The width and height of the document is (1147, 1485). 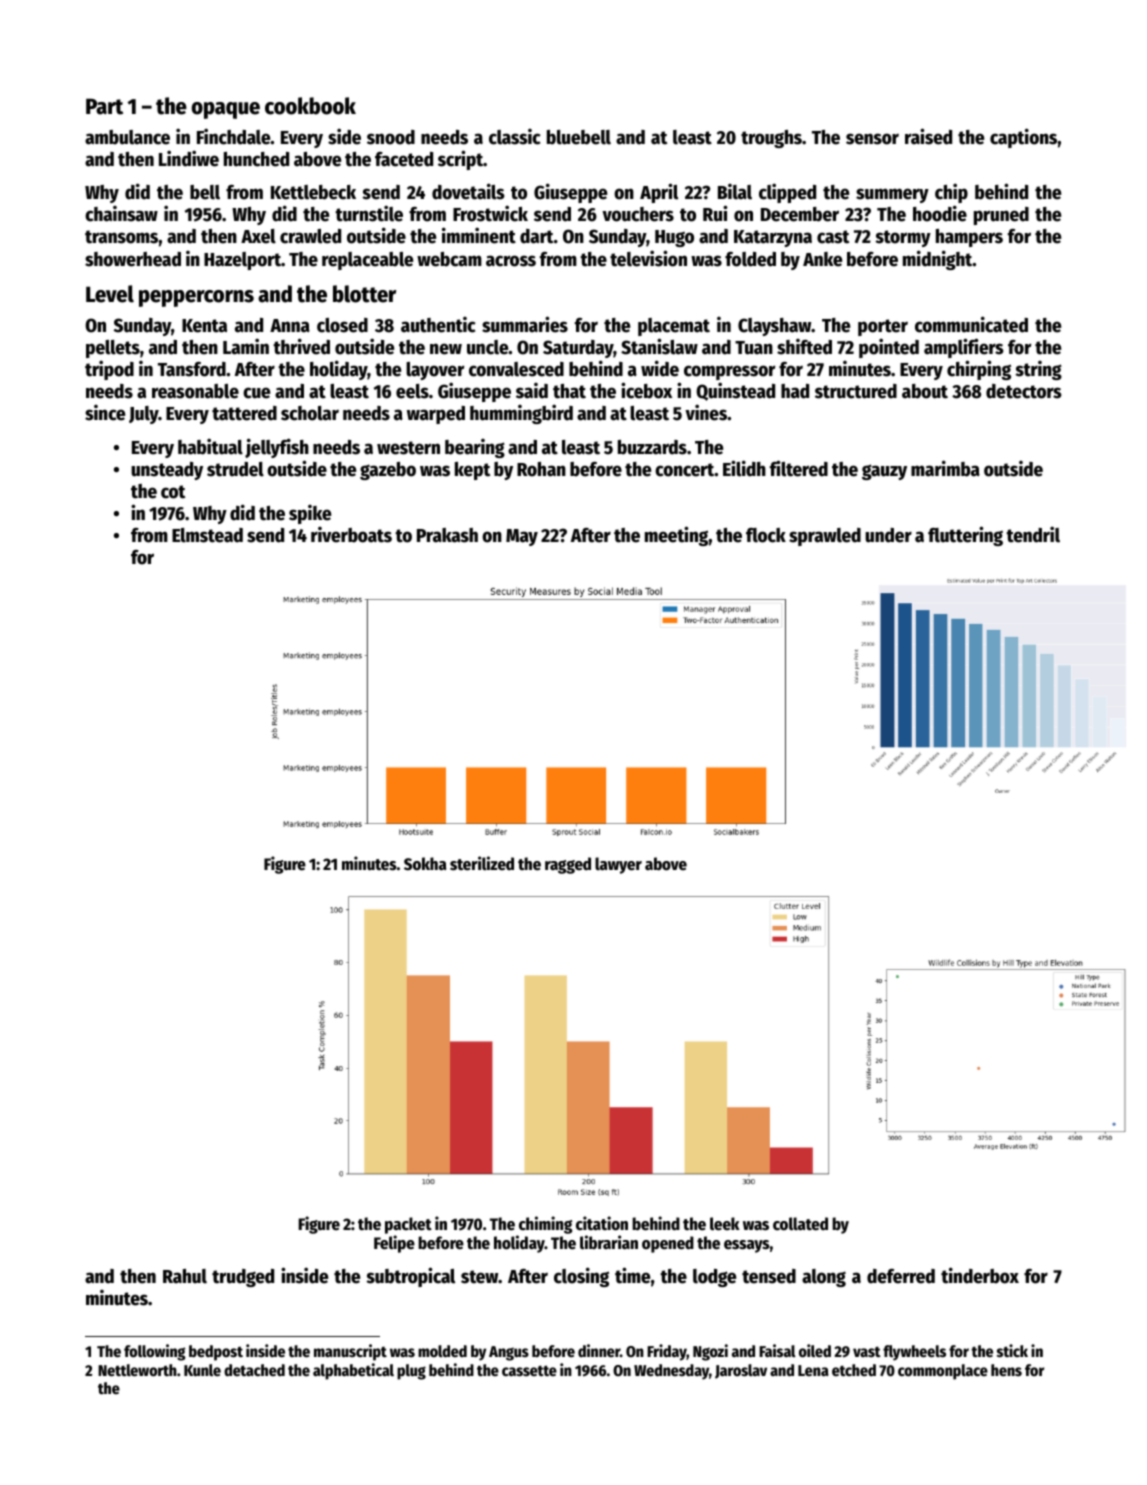 I want to click on Sokha, so click(x=425, y=864).
